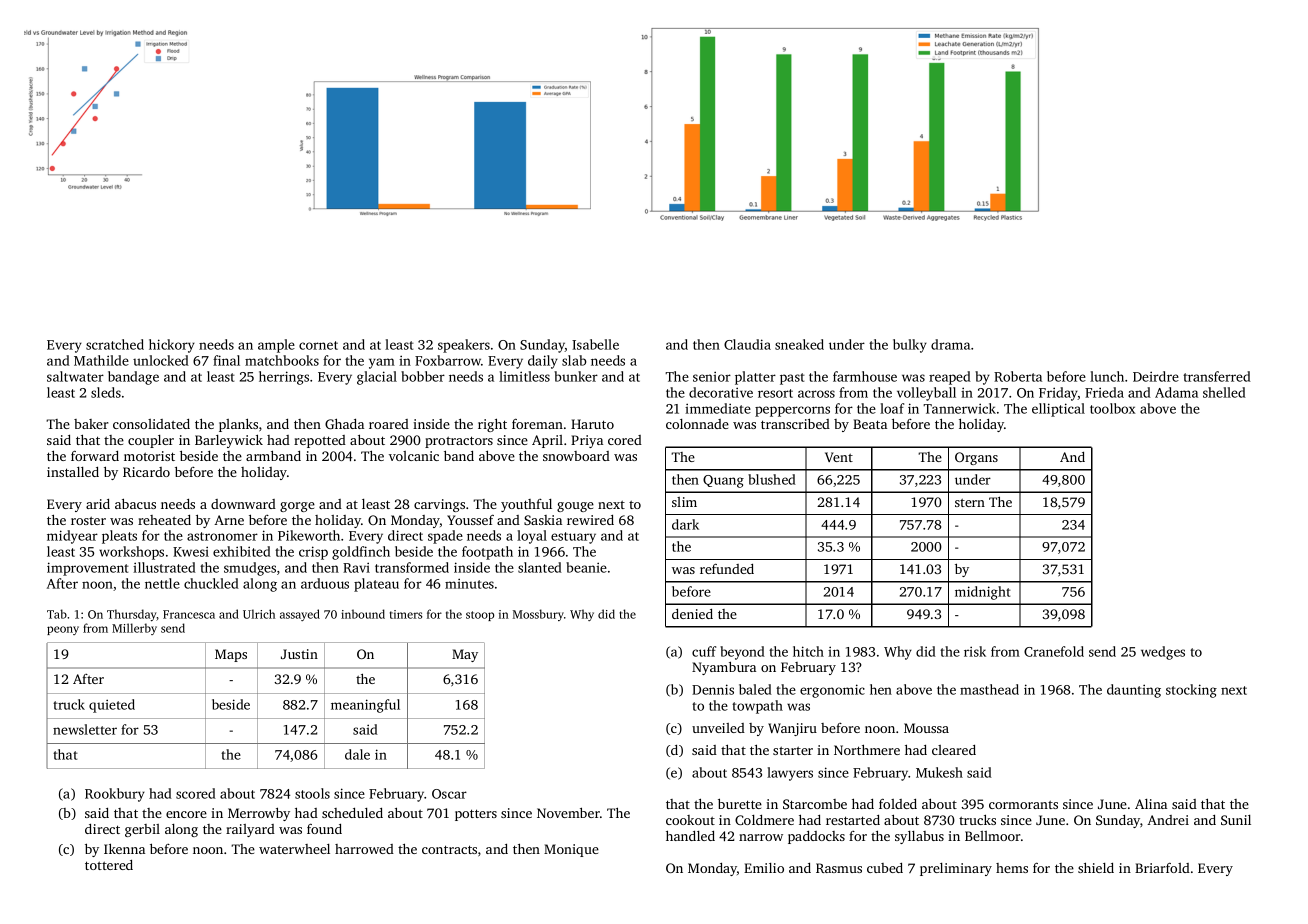  Describe the element at coordinates (970, 503) in the screenshot. I see `stern` at that location.
